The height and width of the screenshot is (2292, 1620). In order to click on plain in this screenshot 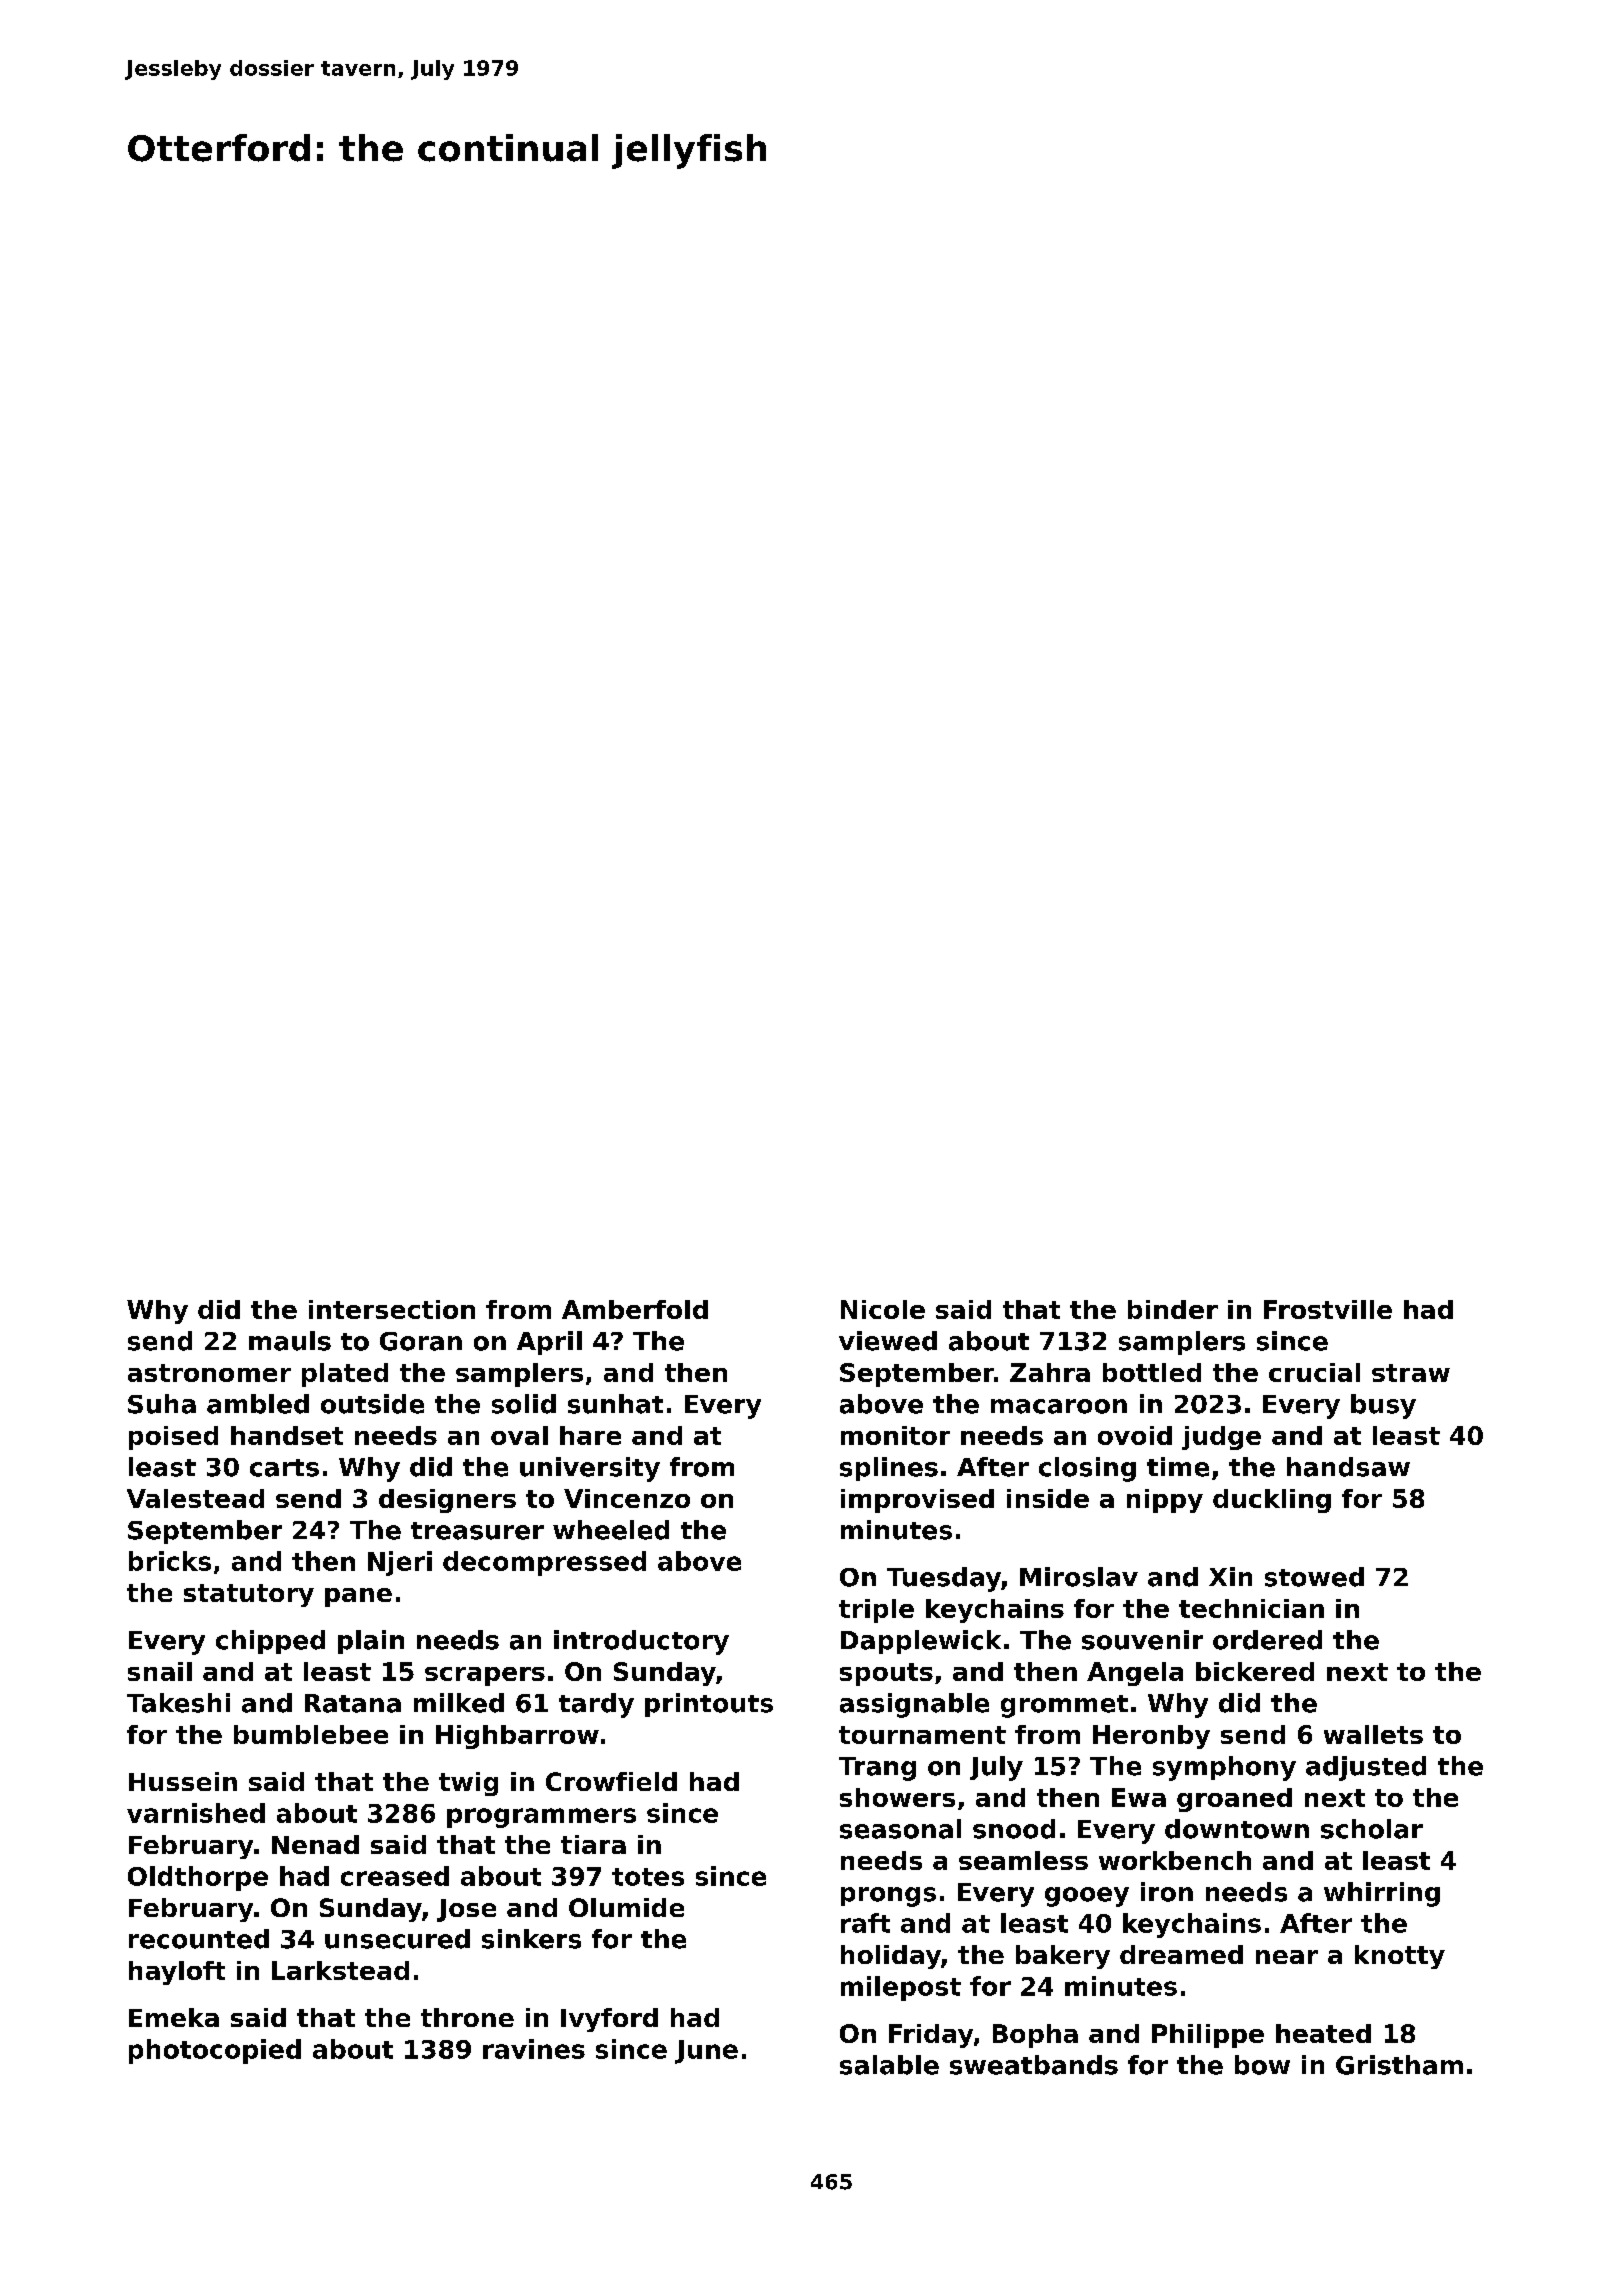, I will do `click(371, 1642)`.
